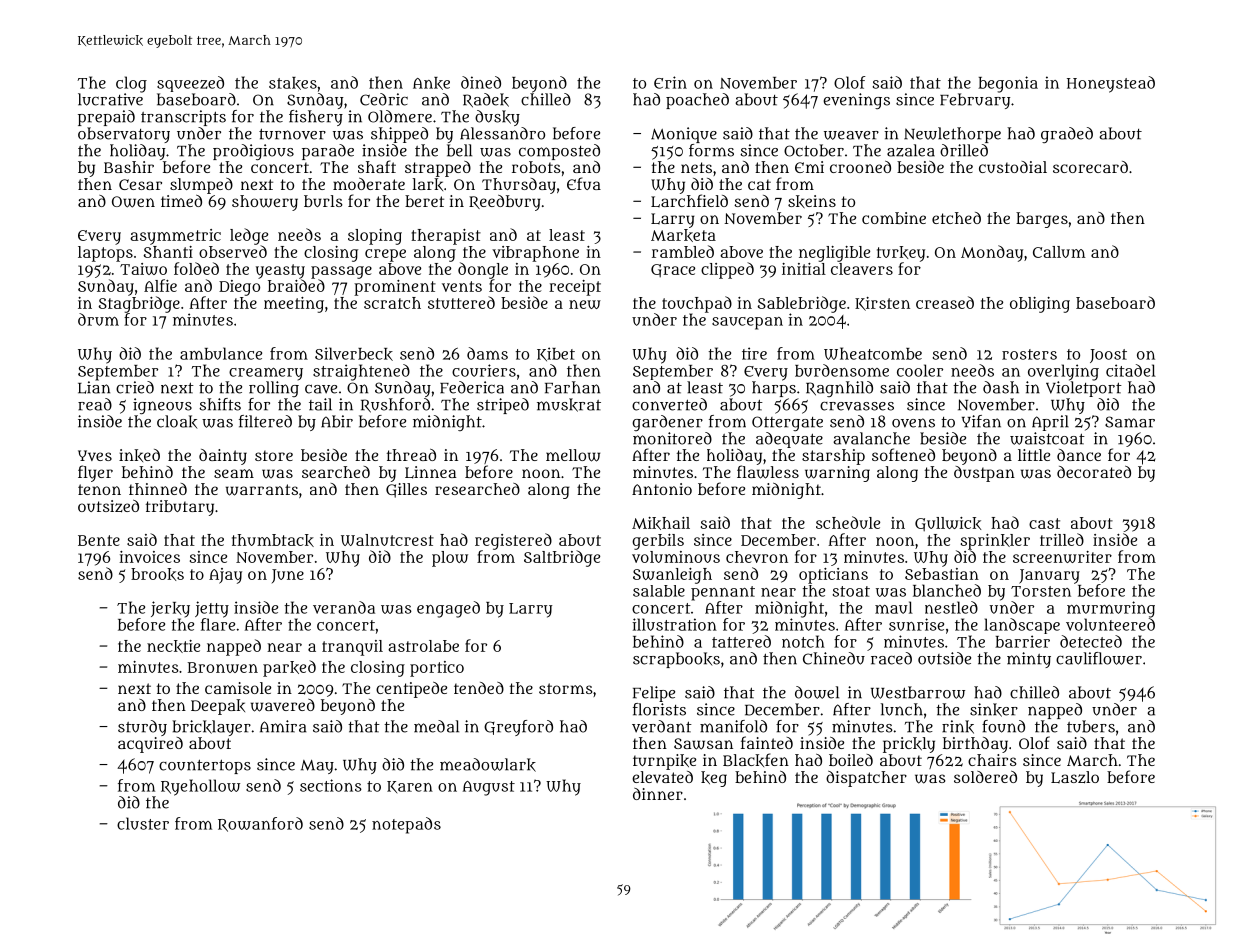  What do you see at coordinates (106, 118) in the screenshot?
I see `prepaid` at bounding box center [106, 118].
